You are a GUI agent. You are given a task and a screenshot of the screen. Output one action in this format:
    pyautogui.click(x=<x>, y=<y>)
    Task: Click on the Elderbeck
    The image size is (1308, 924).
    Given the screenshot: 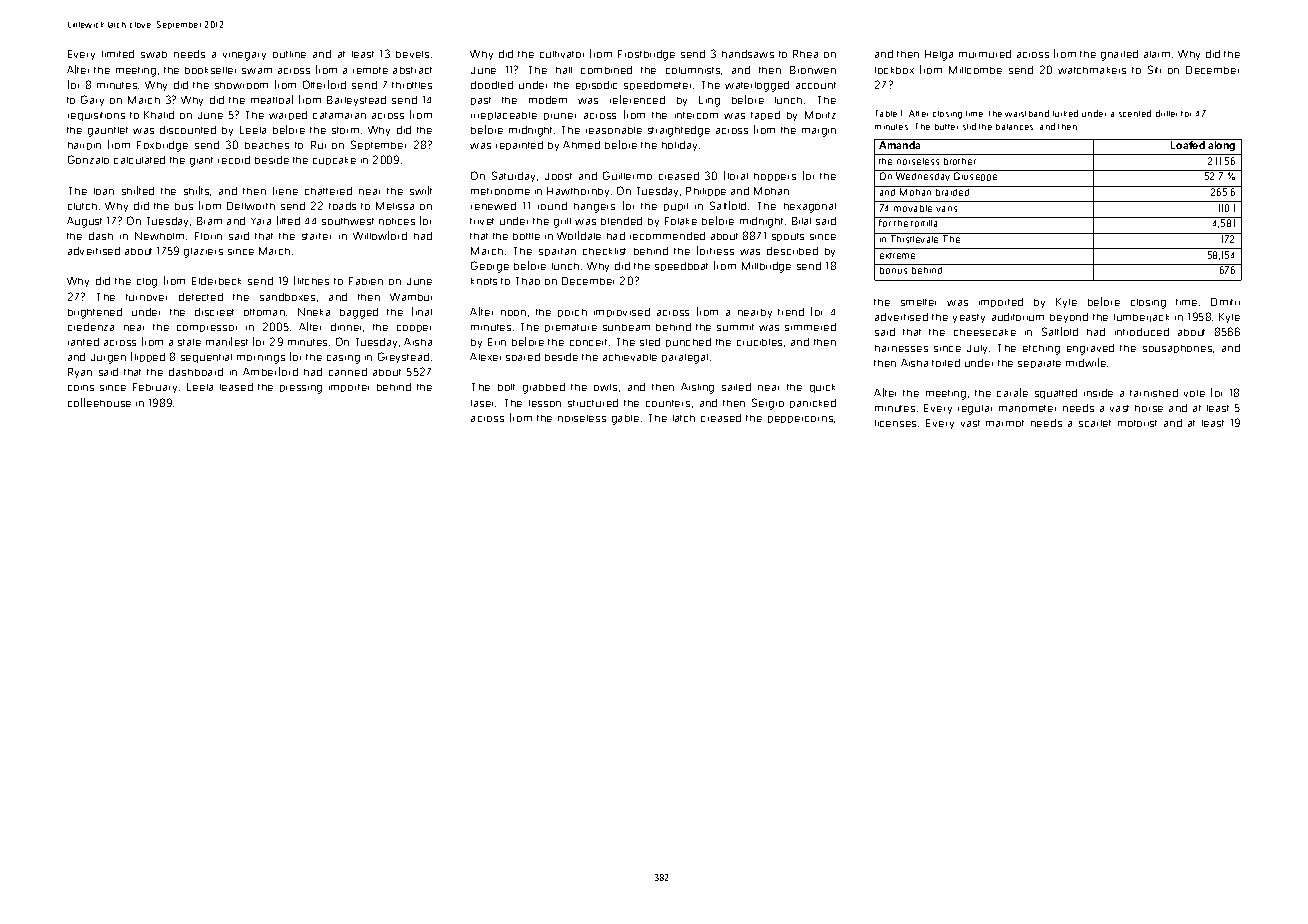 What is the action you would take?
    pyautogui.click(x=216, y=281)
